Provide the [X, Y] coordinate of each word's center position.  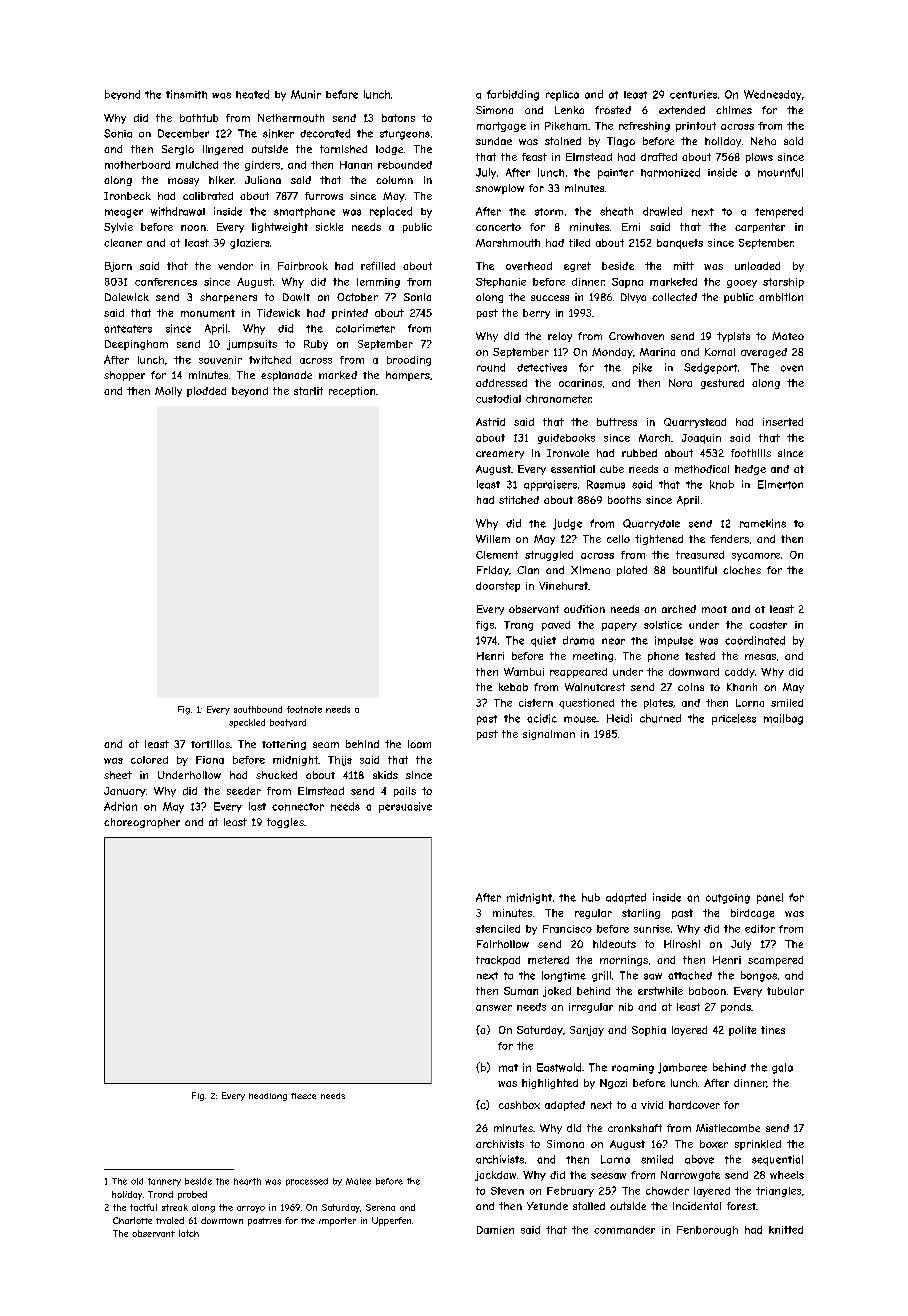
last [257, 806]
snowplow [500, 189]
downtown [222, 1220]
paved [556, 626]
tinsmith [186, 94]
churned [660, 718]
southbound [258, 709]
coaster [768, 625]
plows [759, 158]
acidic [542, 718]
